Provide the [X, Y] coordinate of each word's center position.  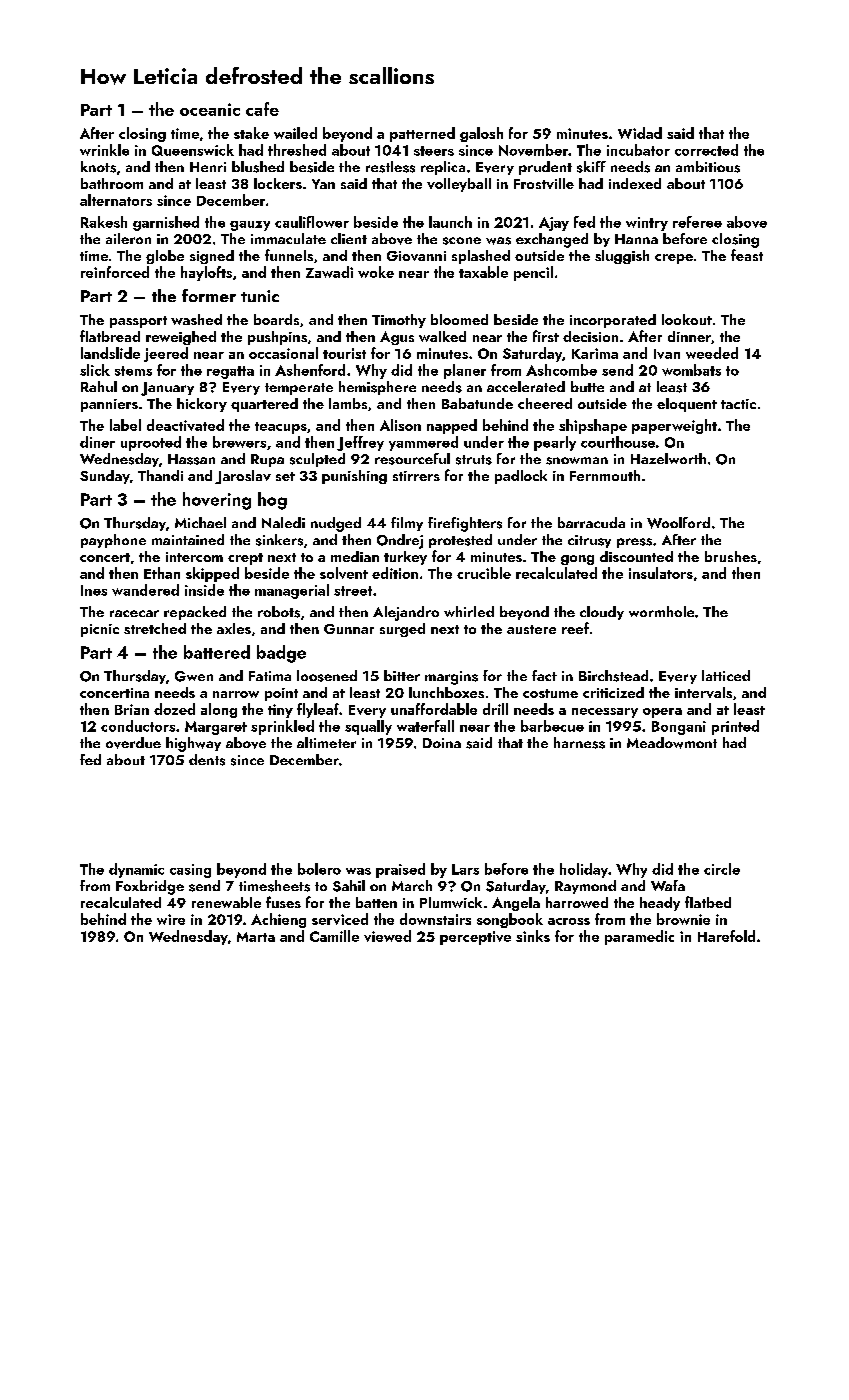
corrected [706, 150]
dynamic [136, 870]
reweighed [181, 338]
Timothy [399, 321]
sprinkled [282, 727]
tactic [738, 404]
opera [662, 713]
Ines [94, 590]
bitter [402, 675]
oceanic [210, 109]
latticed [726, 675]
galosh [481, 134]
